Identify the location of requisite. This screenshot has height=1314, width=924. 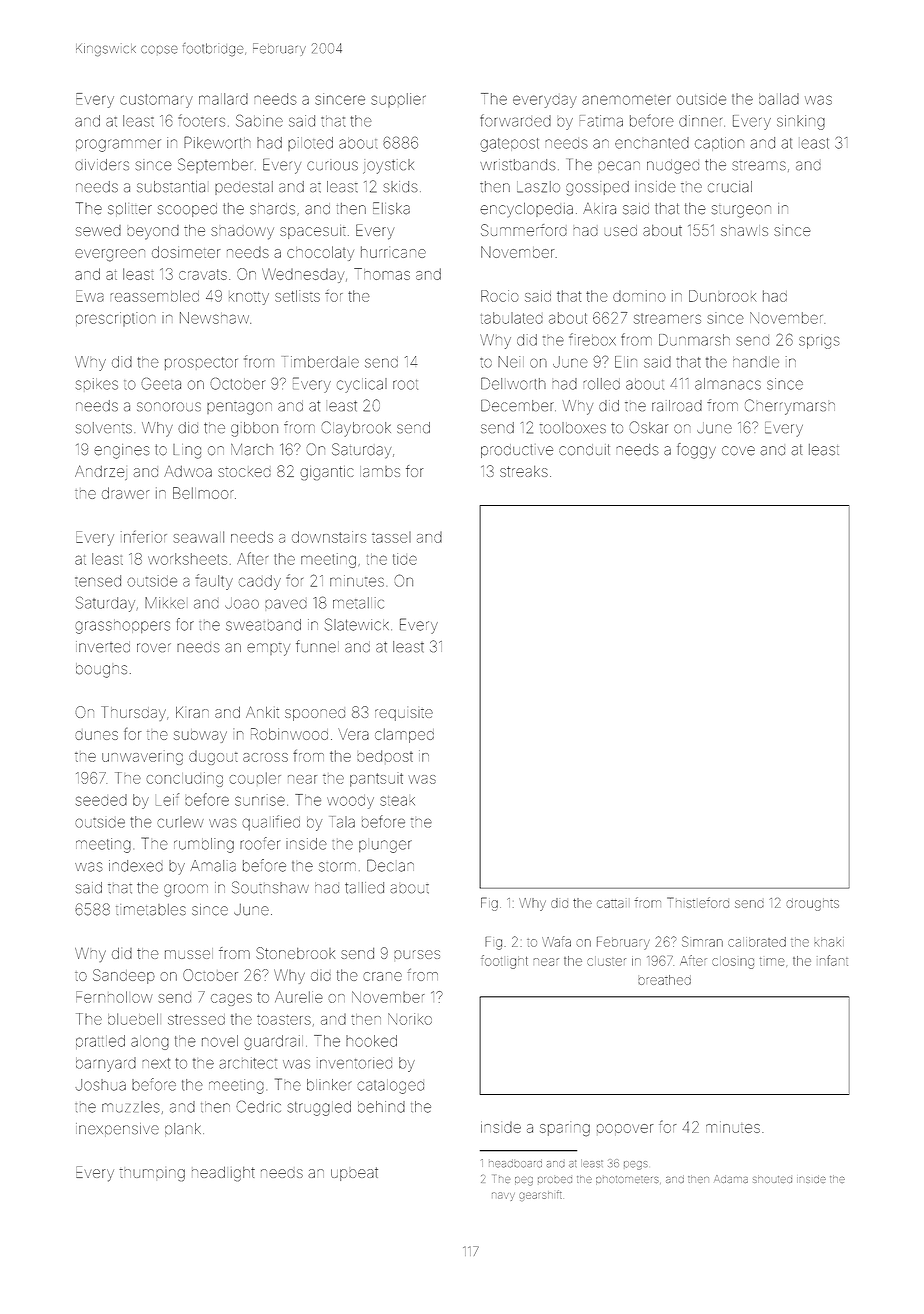
(404, 715).
